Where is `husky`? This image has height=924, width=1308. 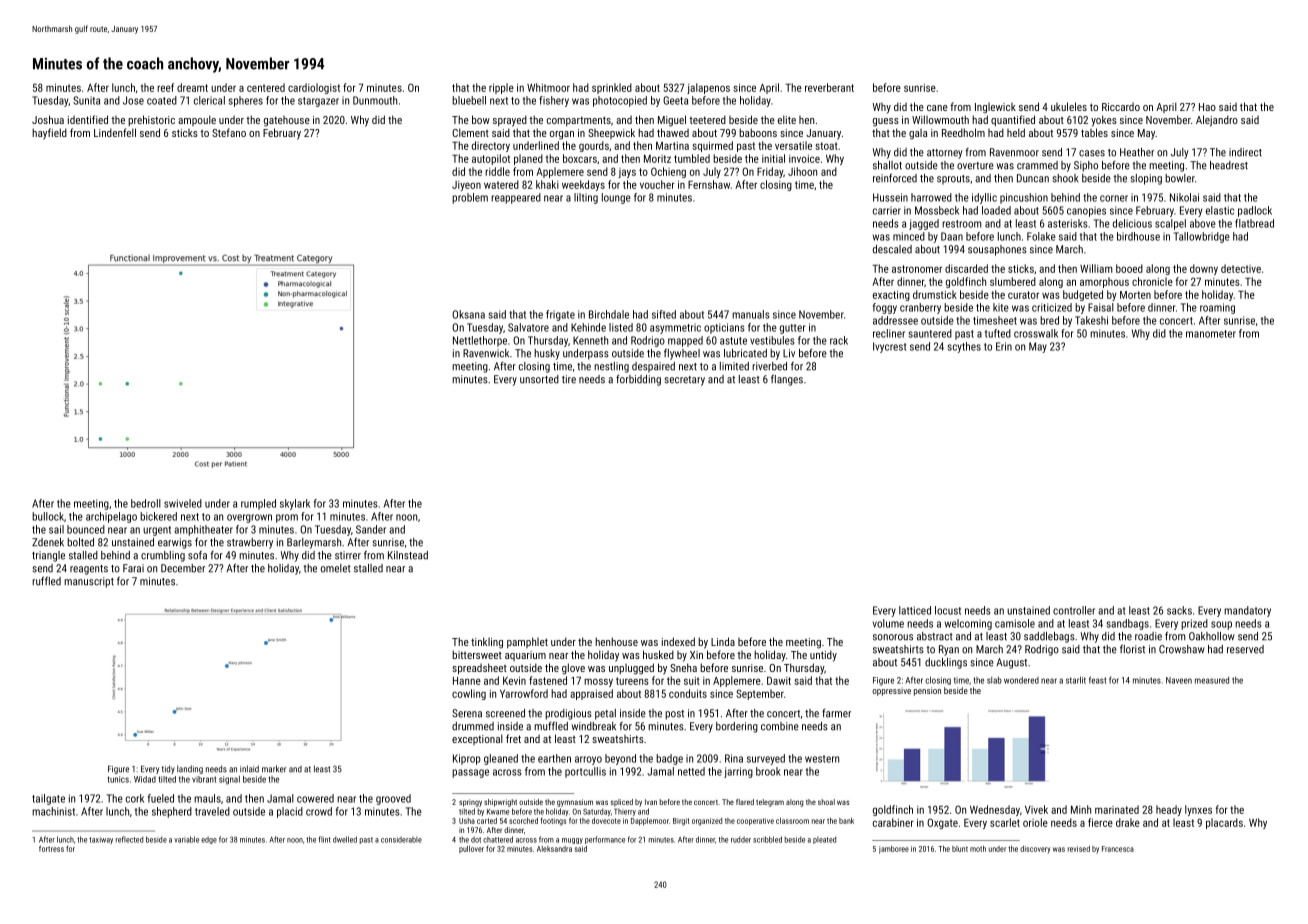
husky is located at coordinates (547, 354).
